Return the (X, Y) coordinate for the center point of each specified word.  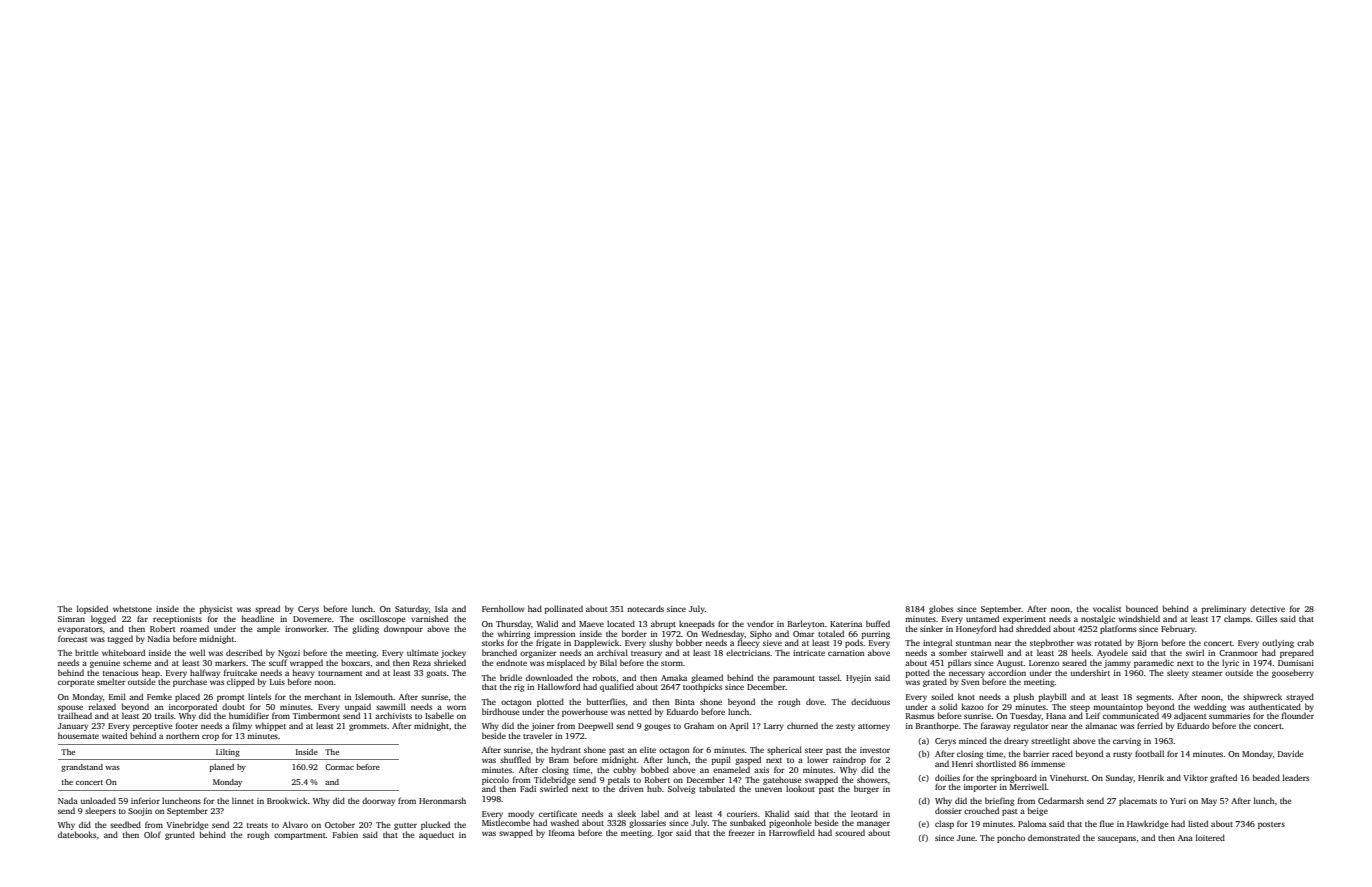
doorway (378, 801)
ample (268, 629)
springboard (1014, 778)
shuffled (515, 759)
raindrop (849, 760)
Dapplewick (597, 643)
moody (521, 814)
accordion (1007, 672)
